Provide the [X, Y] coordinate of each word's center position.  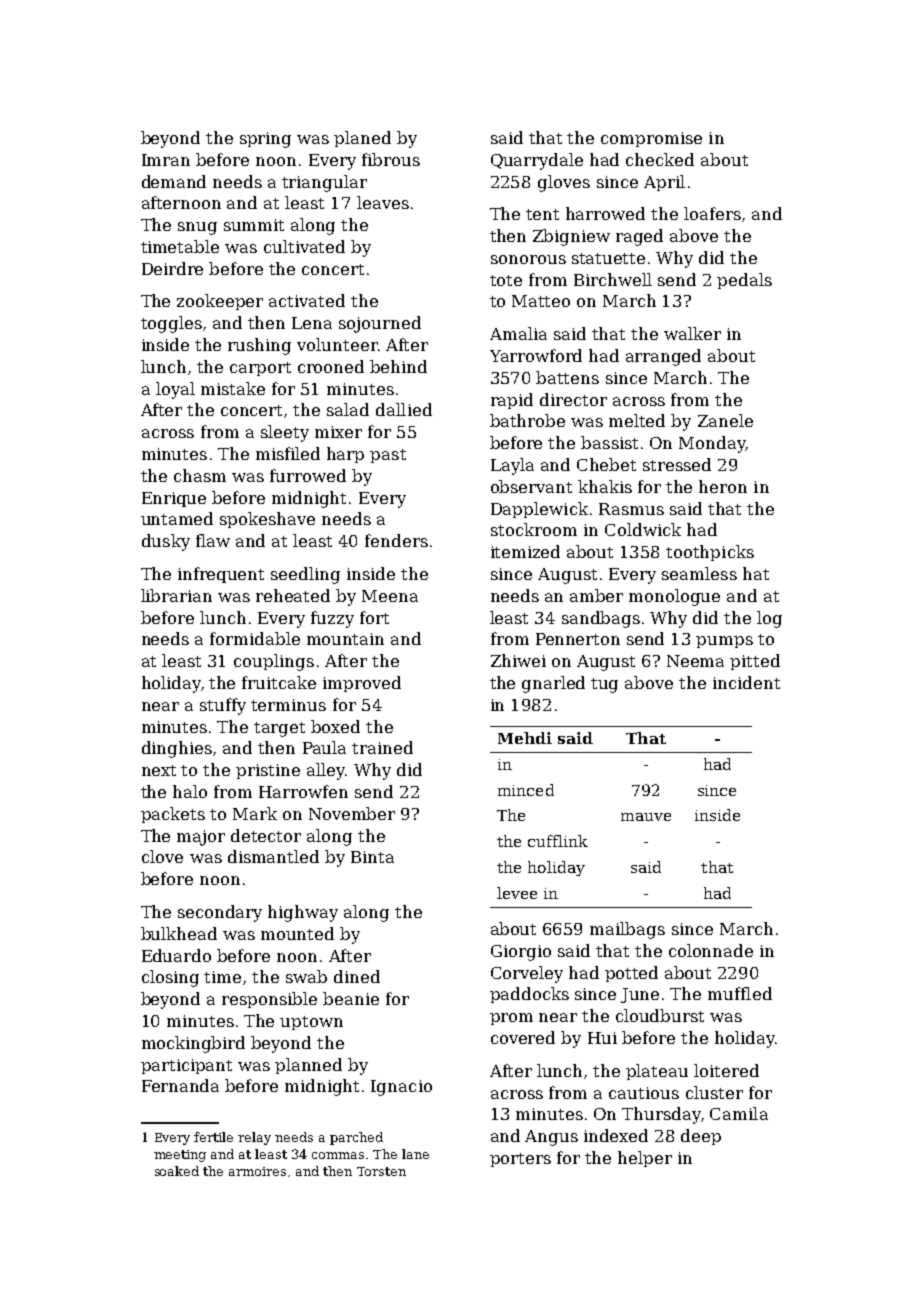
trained [382, 747]
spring [265, 140]
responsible [269, 1000]
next [159, 770]
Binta [372, 857]
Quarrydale [537, 161]
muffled [740, 993]
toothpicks [710, 553]
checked [660, 159]
